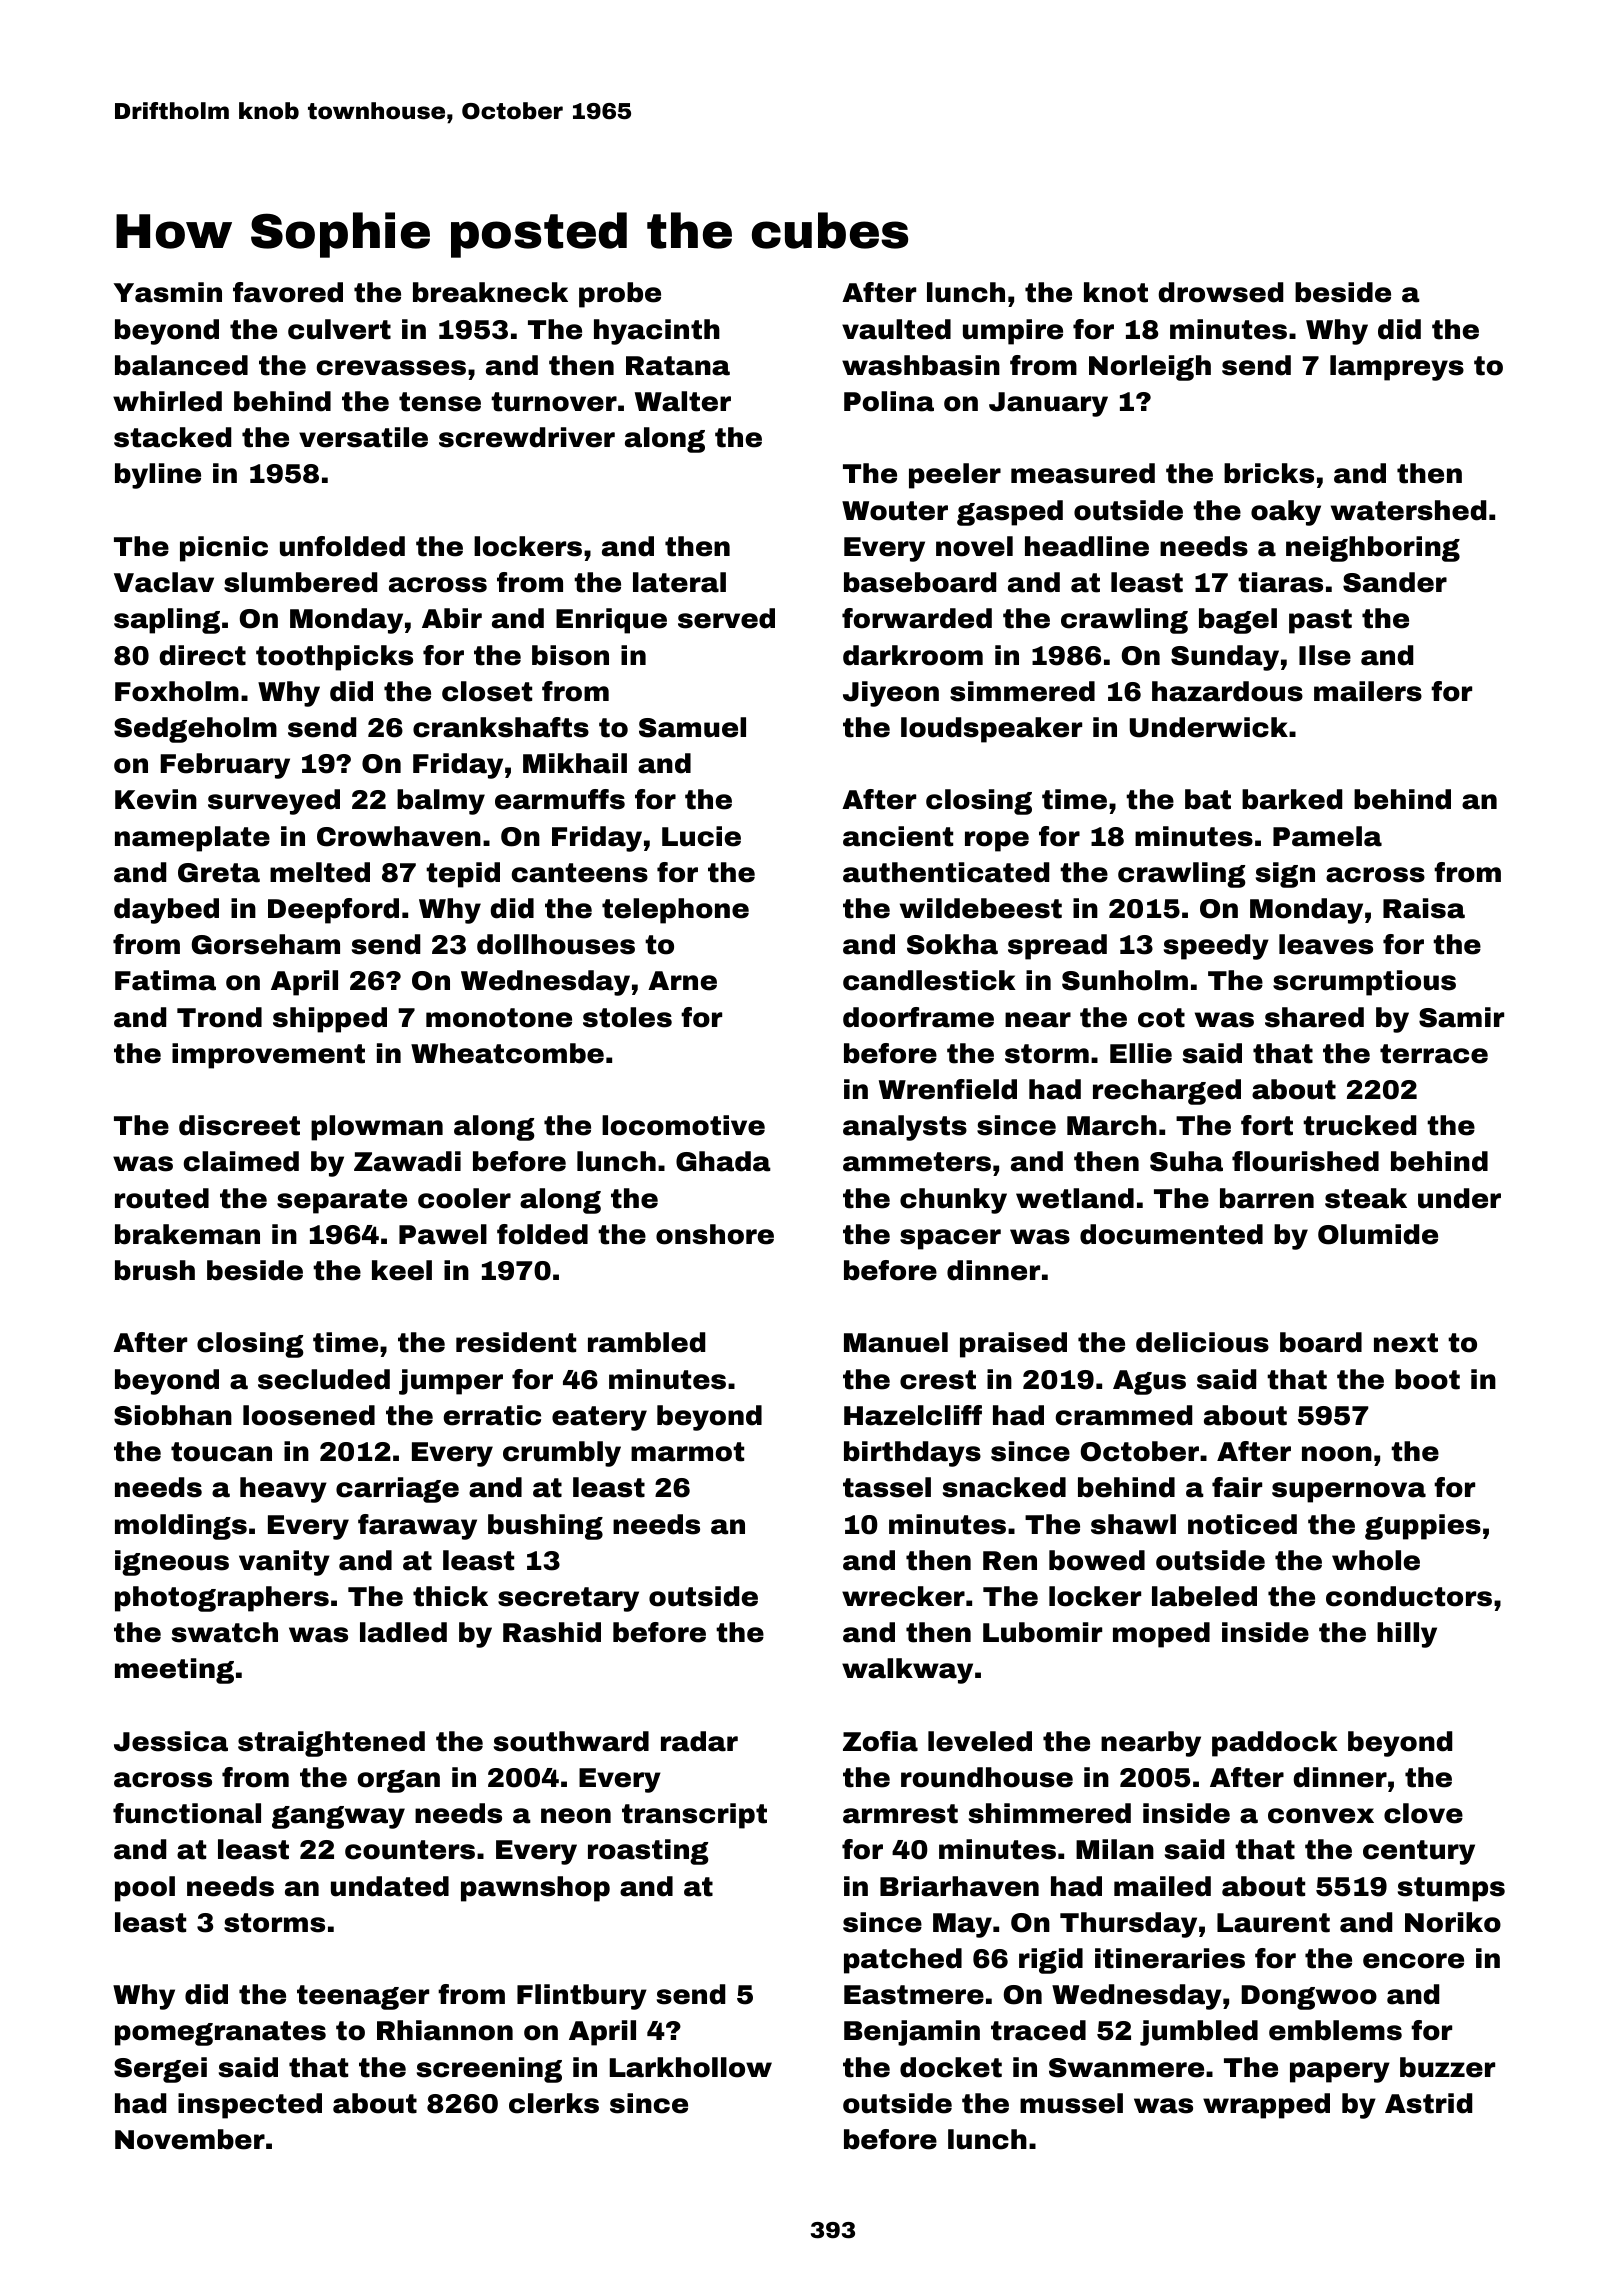  Describe the element at coordinates (250, 2106) in the screenshot. I see `inspected` at that location.
